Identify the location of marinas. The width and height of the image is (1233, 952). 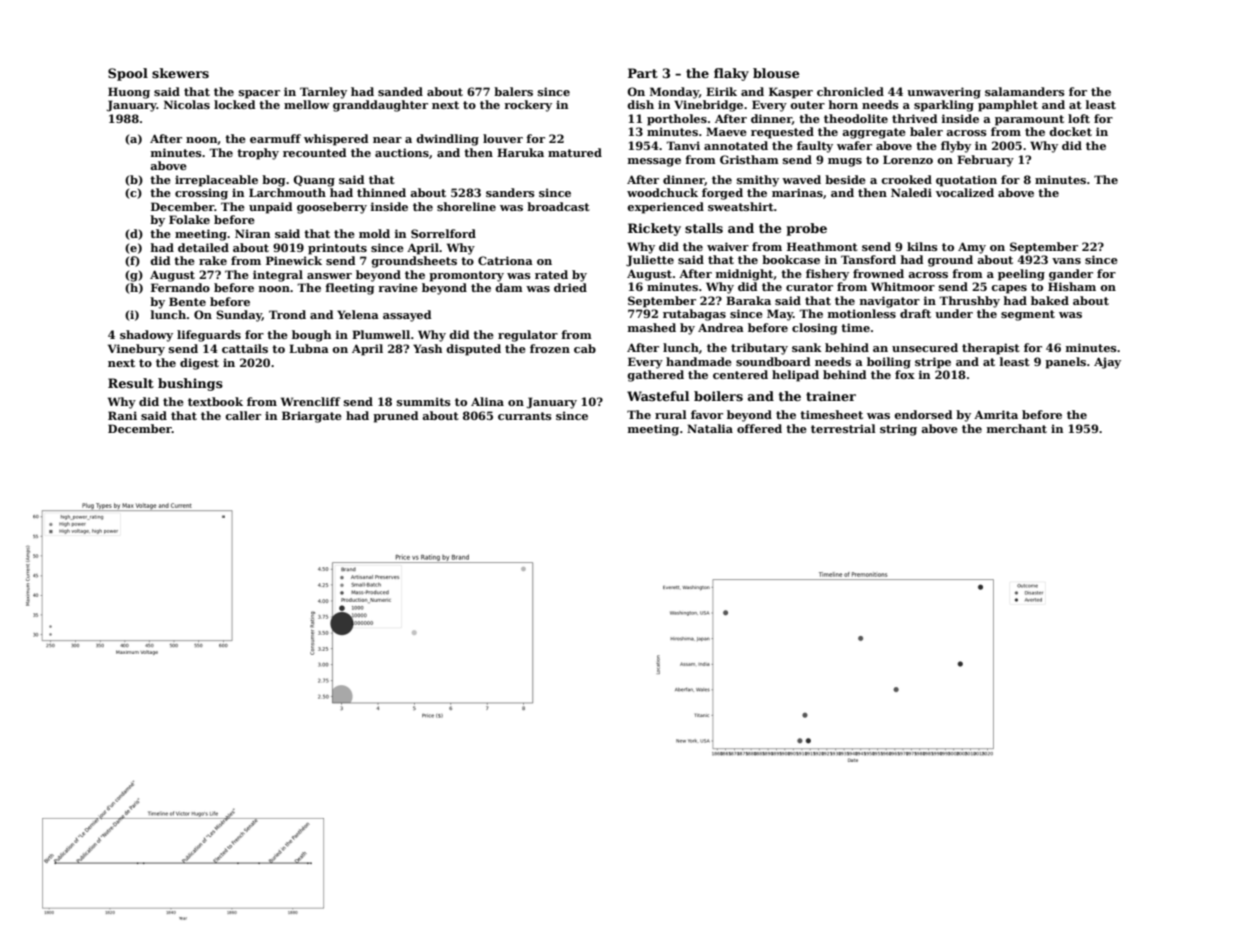
(797, 192).
